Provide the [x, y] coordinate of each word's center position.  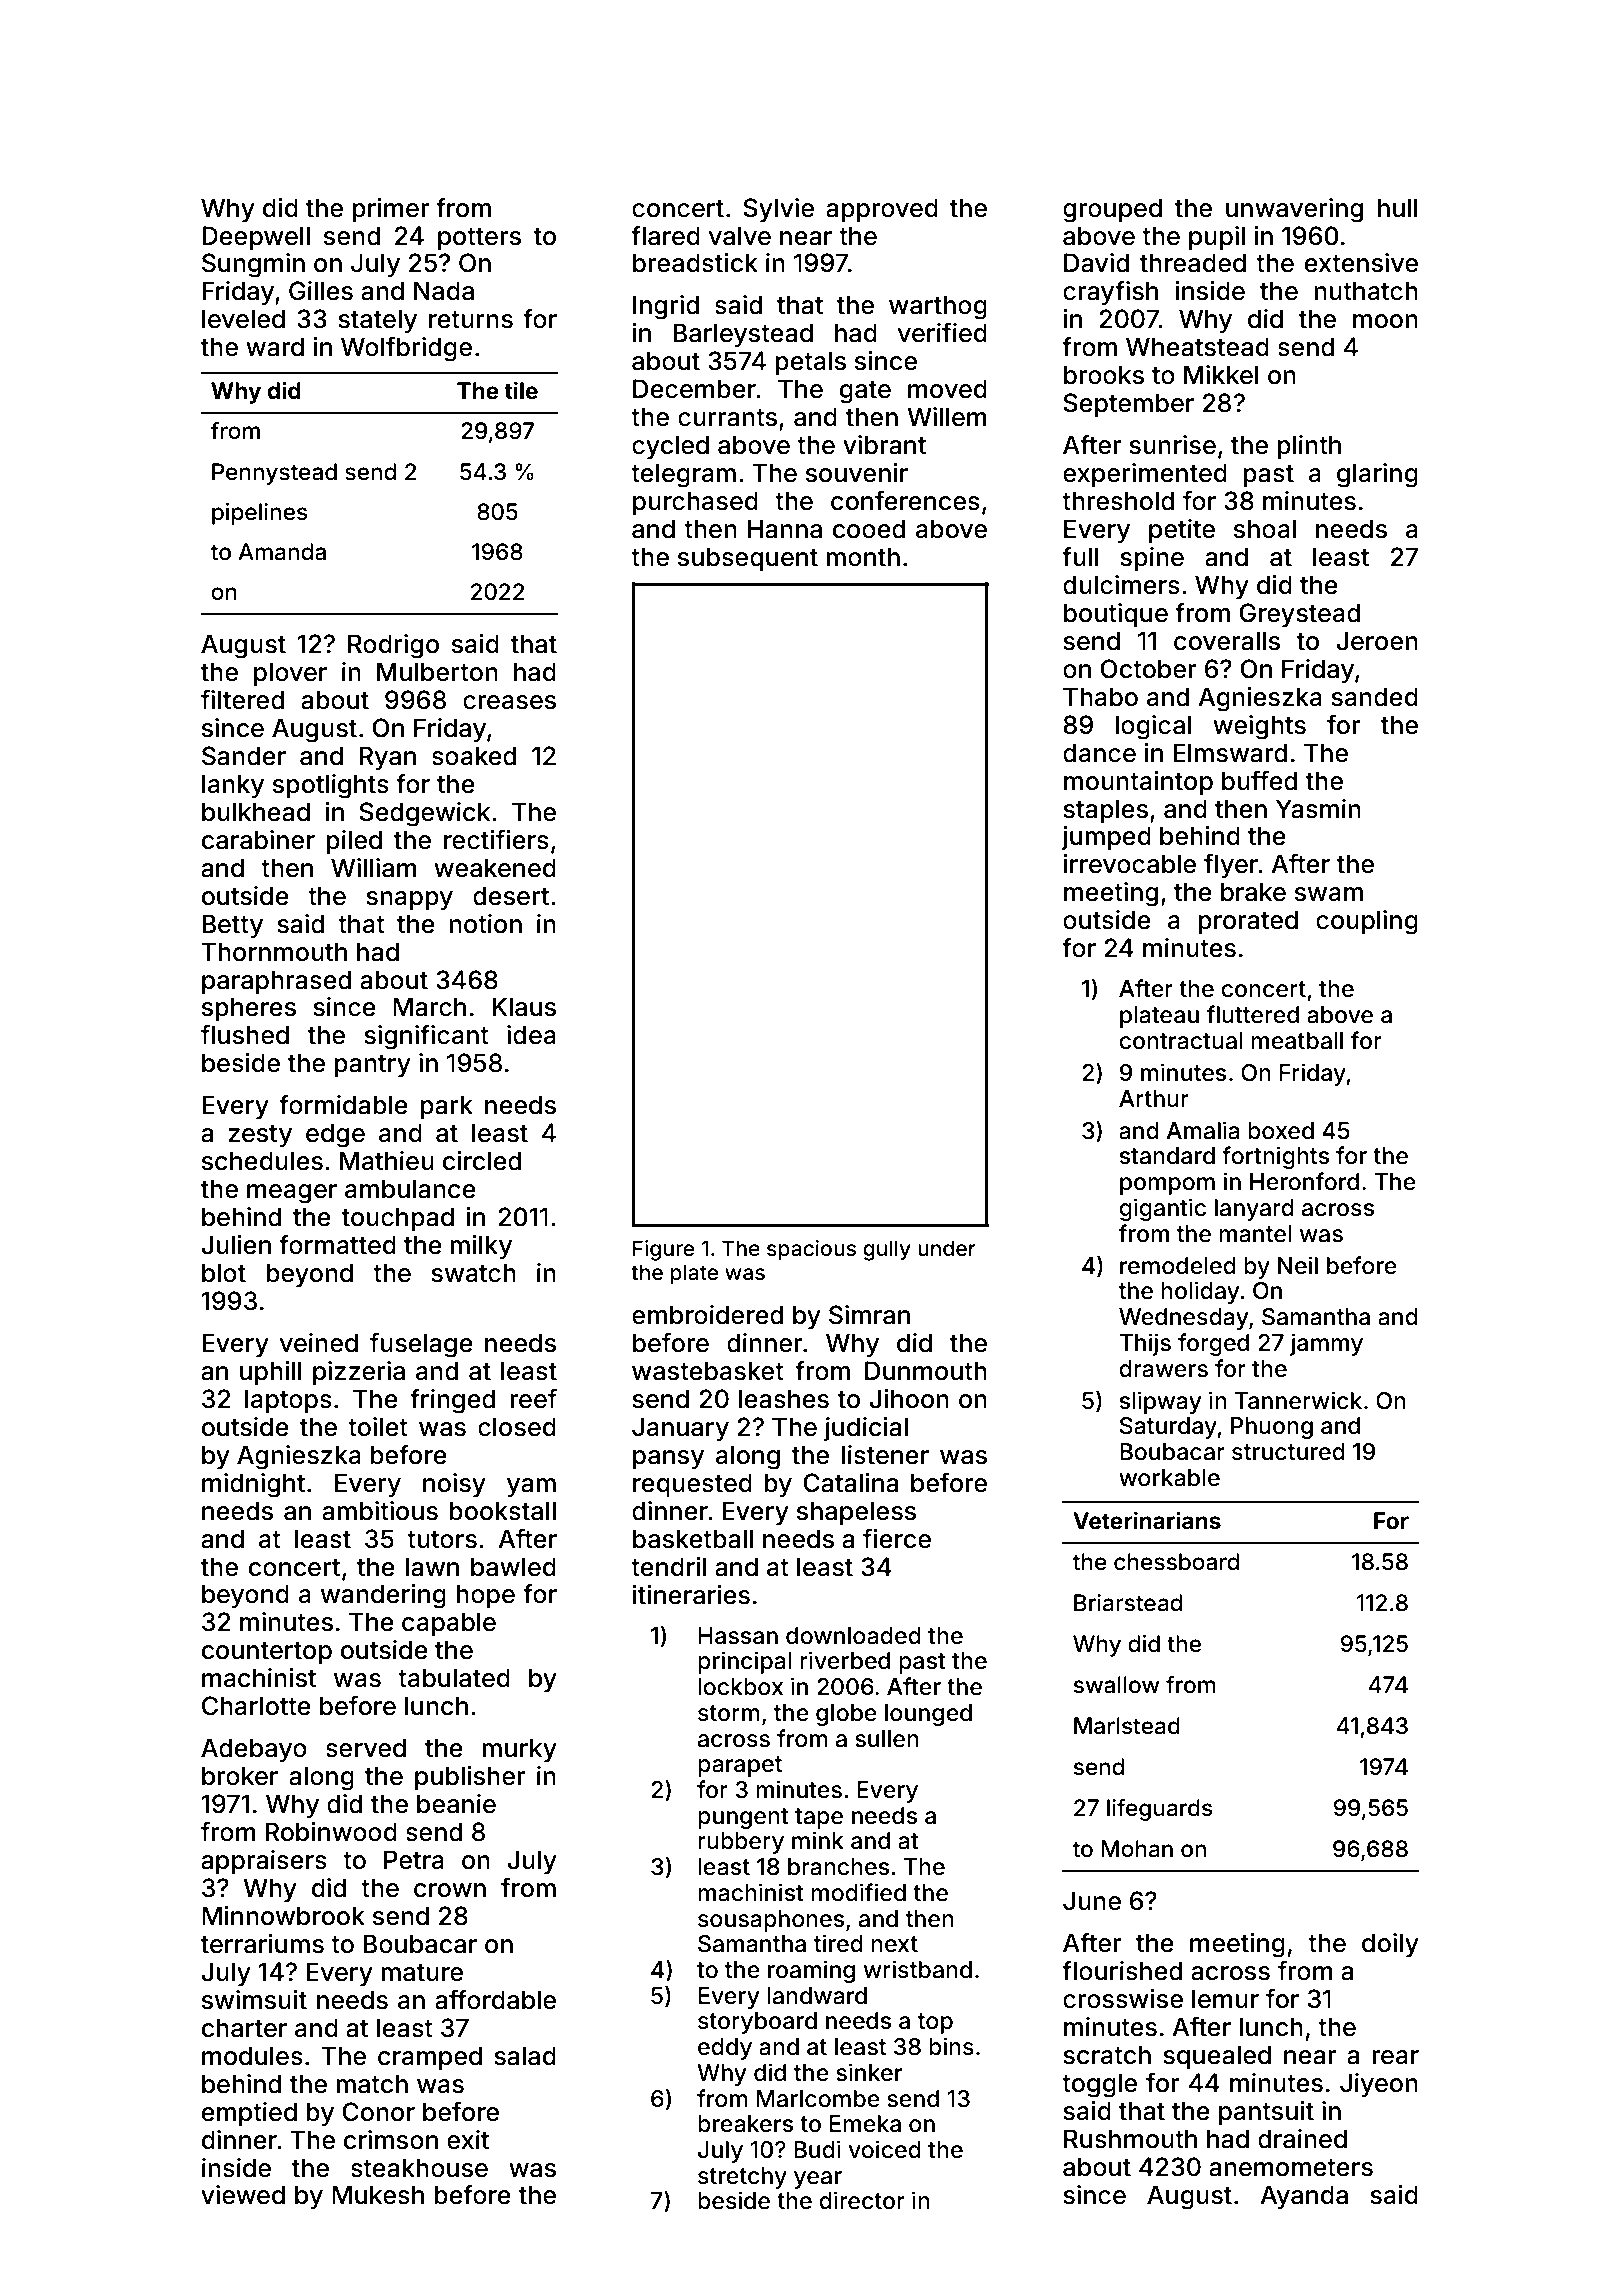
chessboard [1176, 1562]
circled [482, 1161]
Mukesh [378, 2195]
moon [1385, 321]
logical [1153, 727]
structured [1288, 1452]
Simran [869, 1315]
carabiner [258, 840]
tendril [668, 1567]
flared [665, 236]
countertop [267, 1653]
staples [1105, 811]
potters [479, 239]
